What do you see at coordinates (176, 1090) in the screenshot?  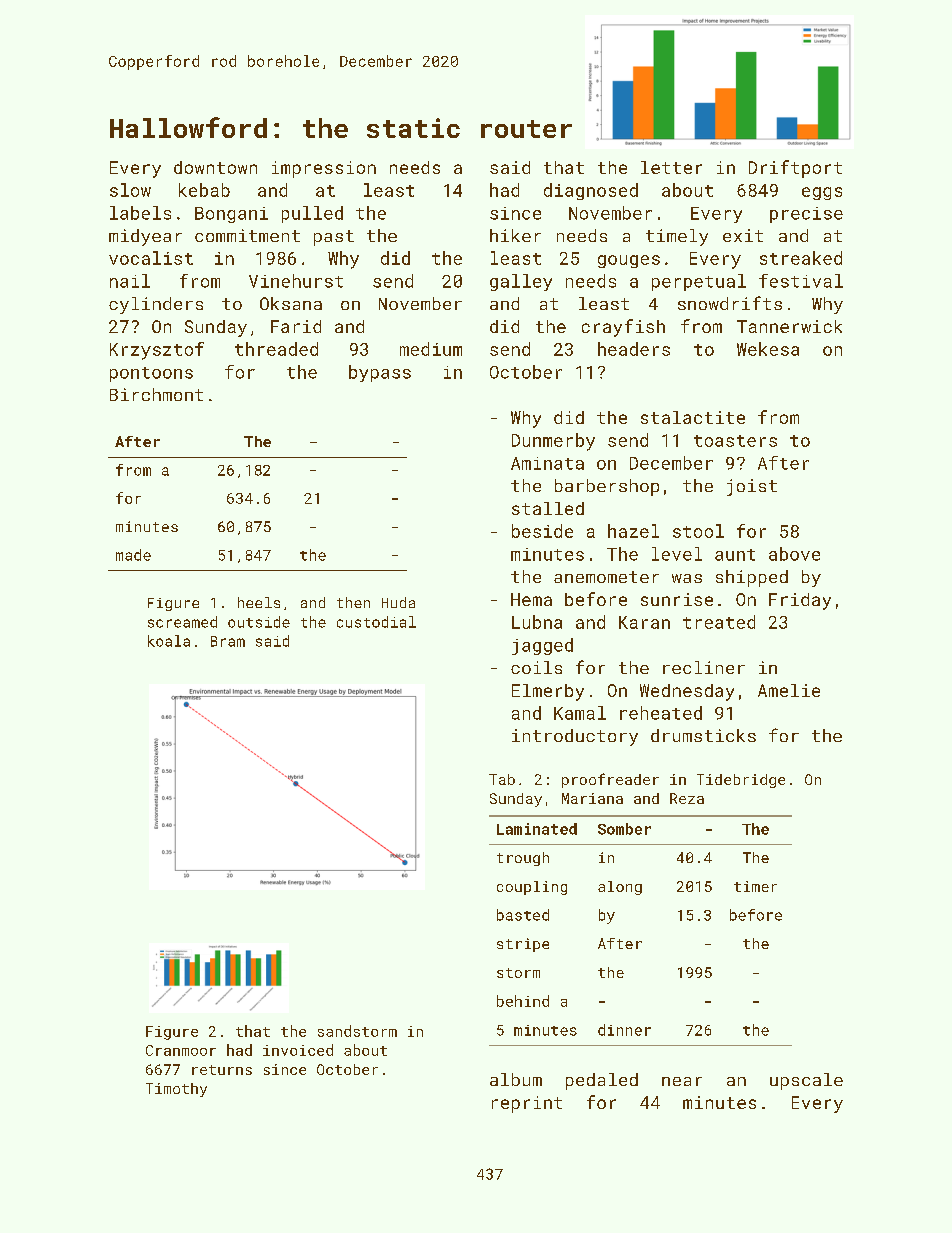 I see `Timothy` at bounding box center [176, 1090].
